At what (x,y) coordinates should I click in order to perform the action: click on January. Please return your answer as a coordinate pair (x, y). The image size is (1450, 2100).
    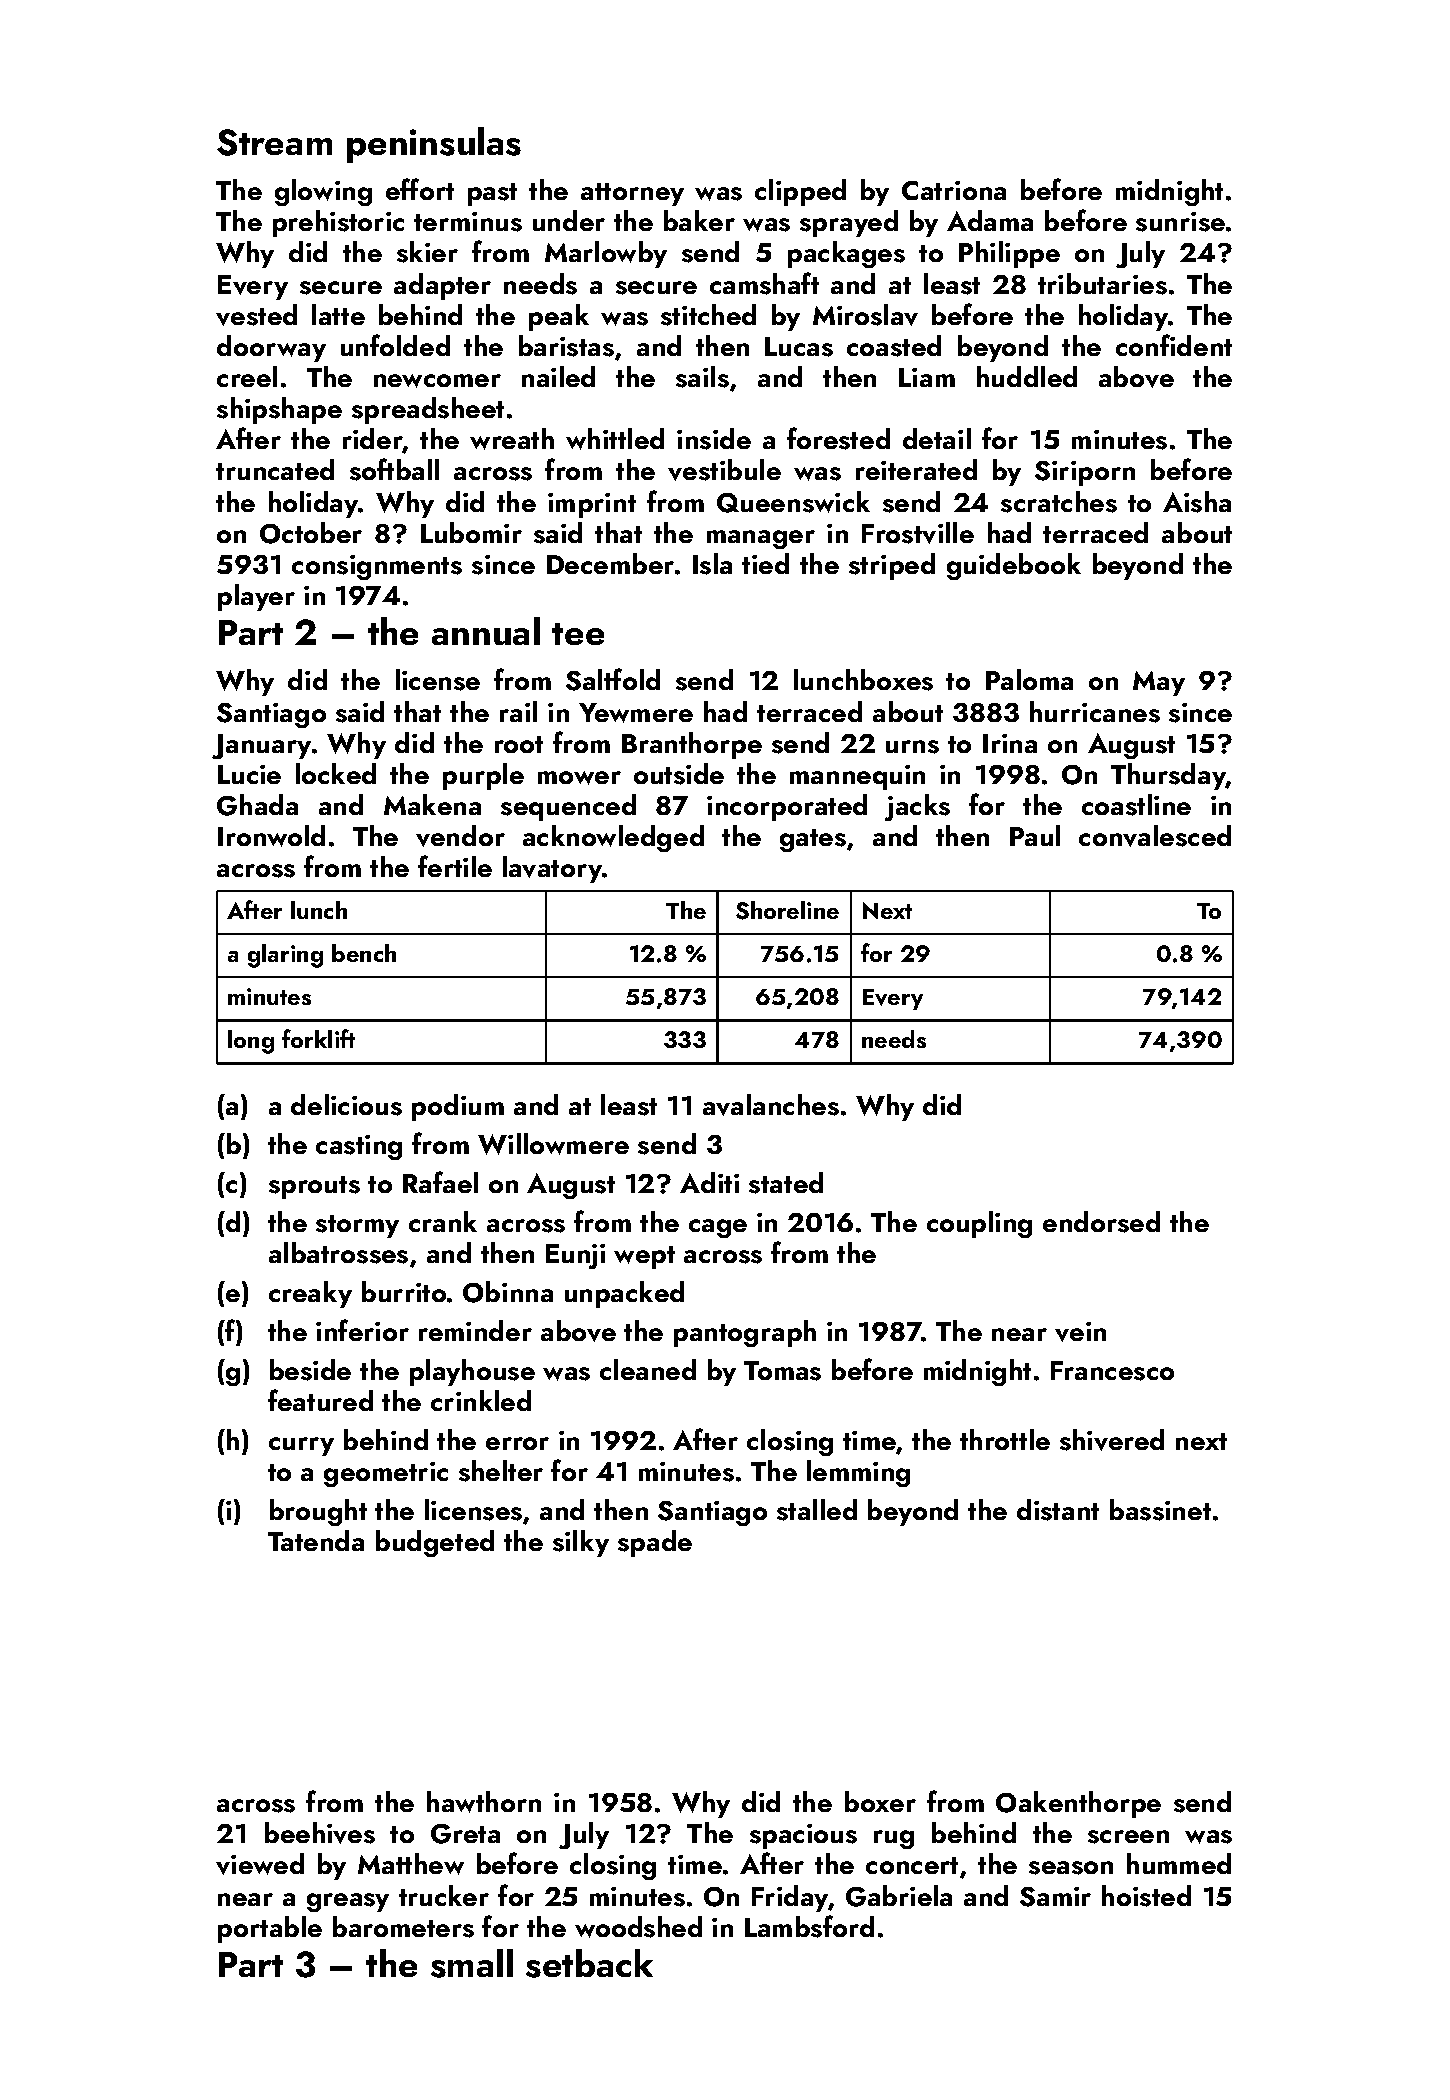
    Looking at the image, I should click on (261, 746).
